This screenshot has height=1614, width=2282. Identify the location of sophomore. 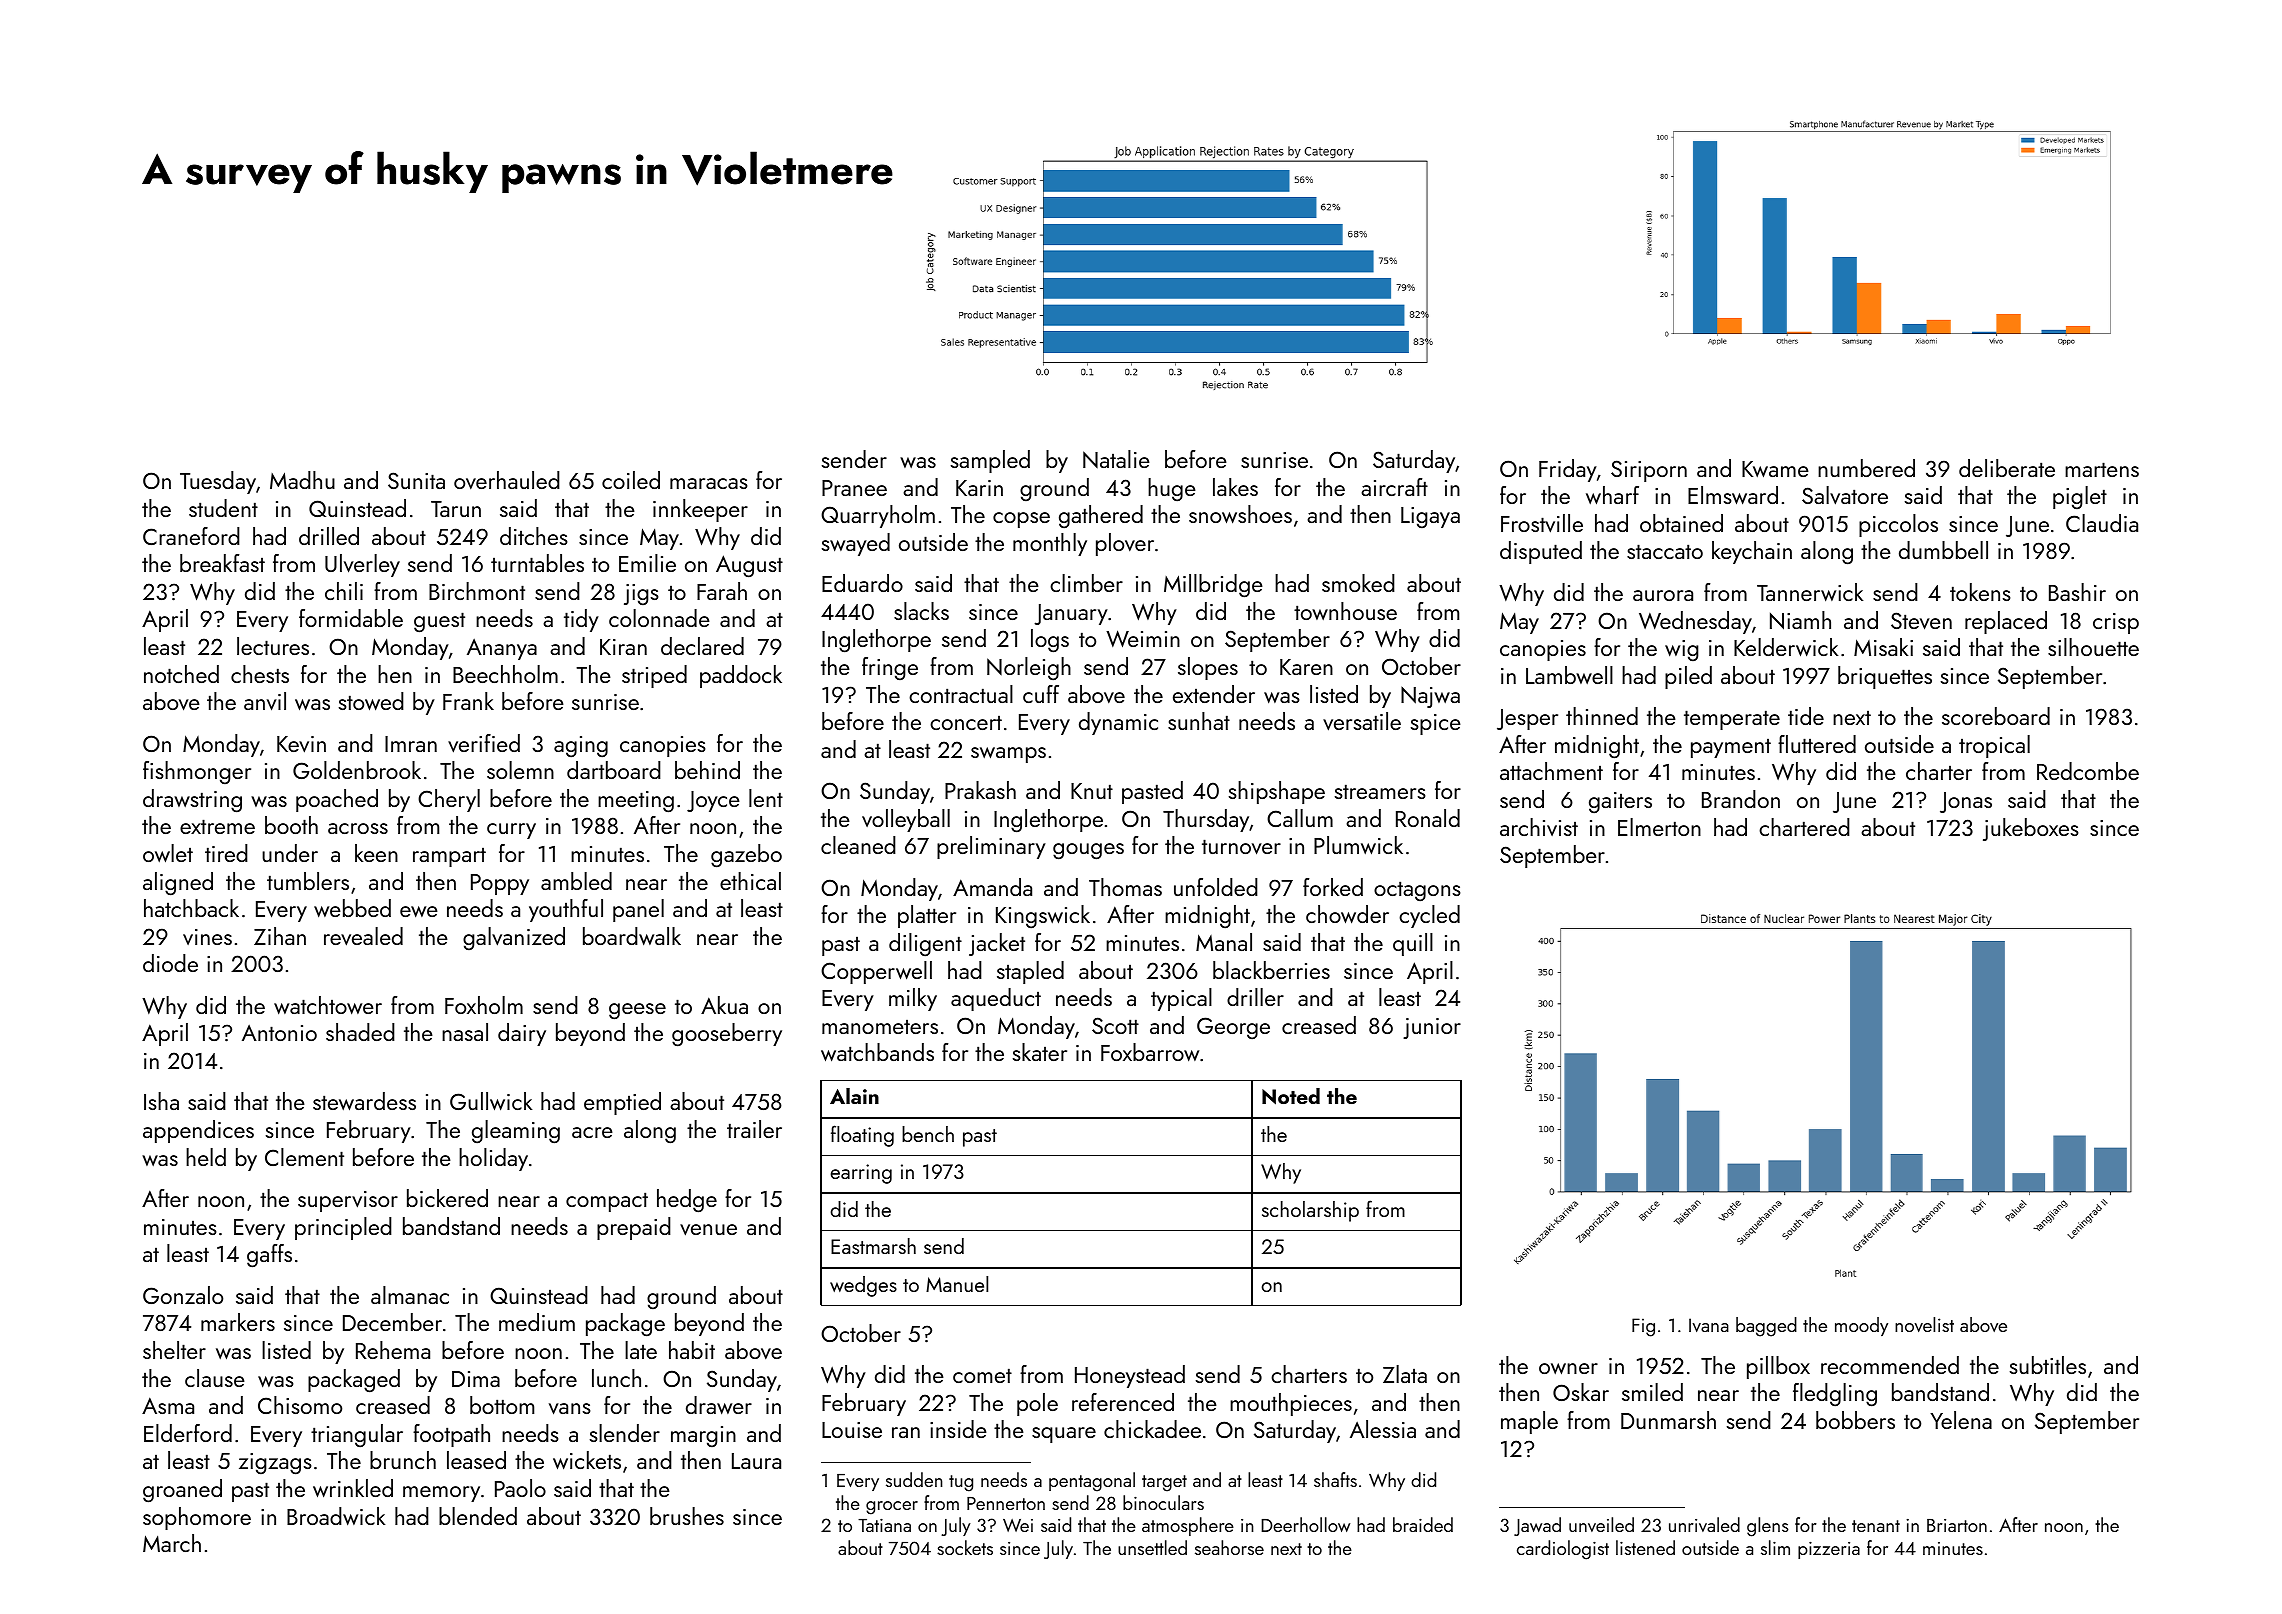
(197, 1518).
